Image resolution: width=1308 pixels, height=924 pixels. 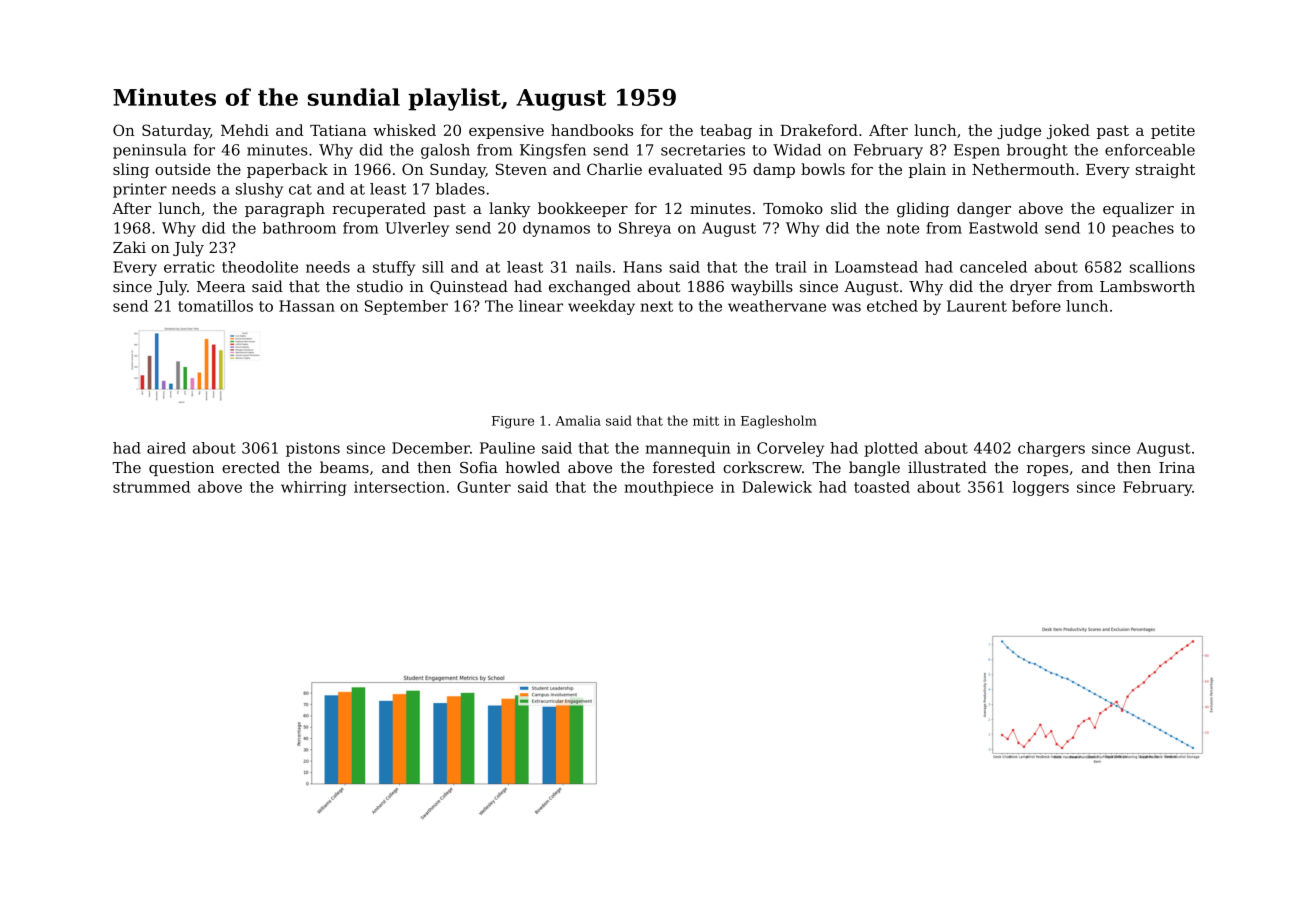 I want to click on handbooks, so click(x=592, y=130).
